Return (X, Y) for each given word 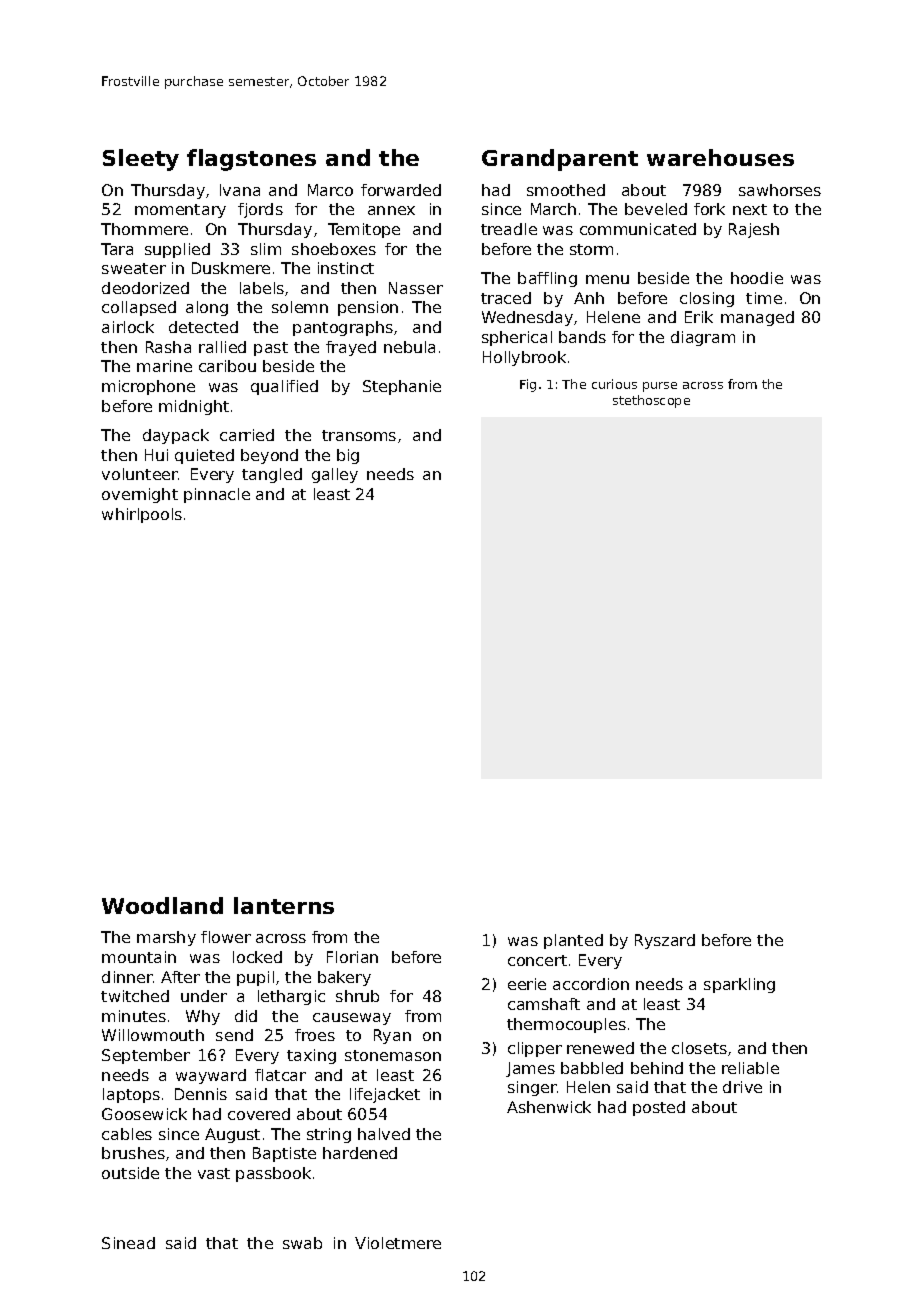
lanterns (284, 905)
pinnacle (217, 495)
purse (660, 387)
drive (742, 1087)
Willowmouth (153, 1035)
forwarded (401, 190)
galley (335, 475)
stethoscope (651, 401)
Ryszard (665, 941)
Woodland (162, 905)
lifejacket (385, 1095)
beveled (656, 209)
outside (130, 1173)
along (207, 308)
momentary (180, 211)
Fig (528, 385)
